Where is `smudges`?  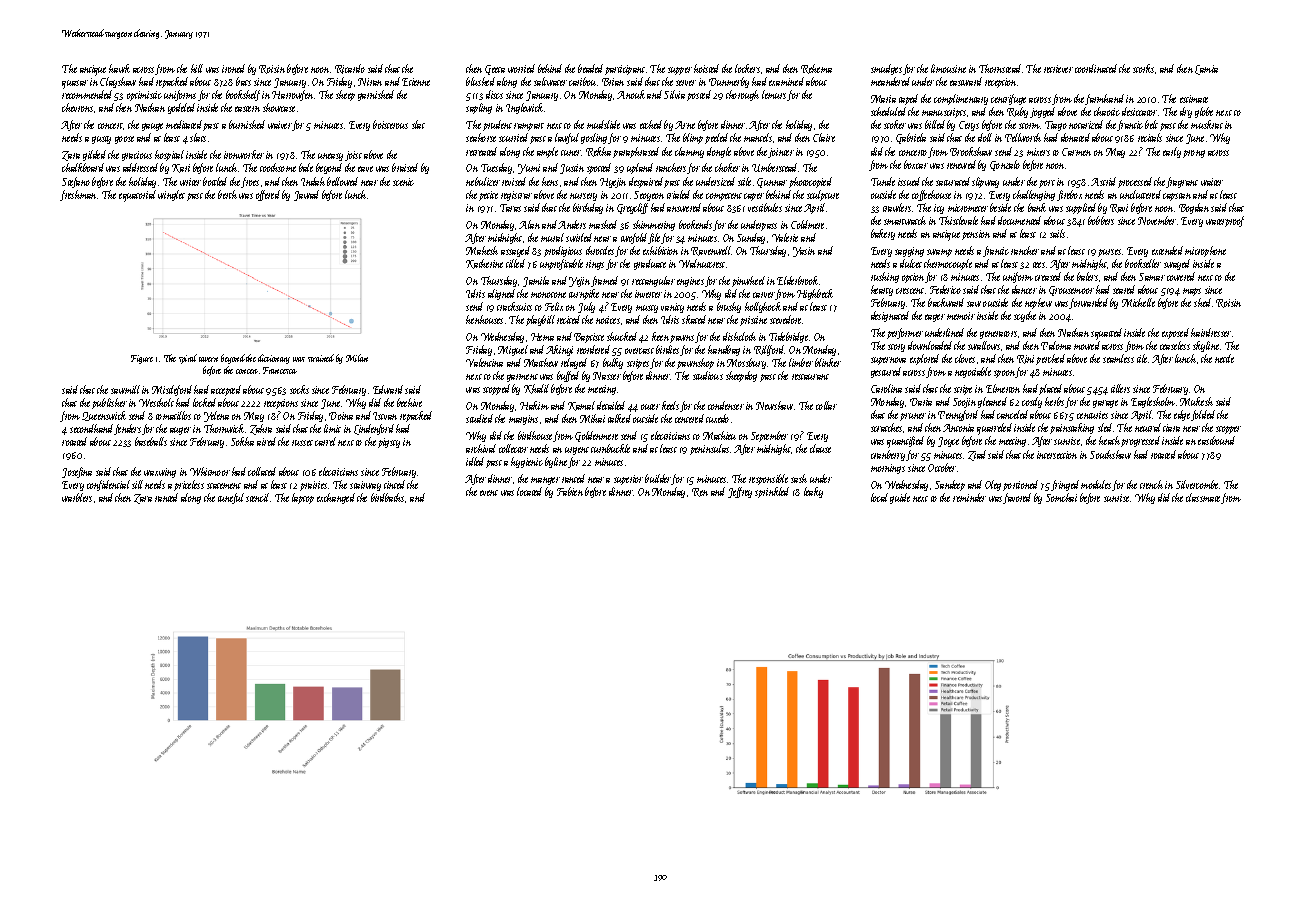 smudges is located at coordinates (886, 69).
